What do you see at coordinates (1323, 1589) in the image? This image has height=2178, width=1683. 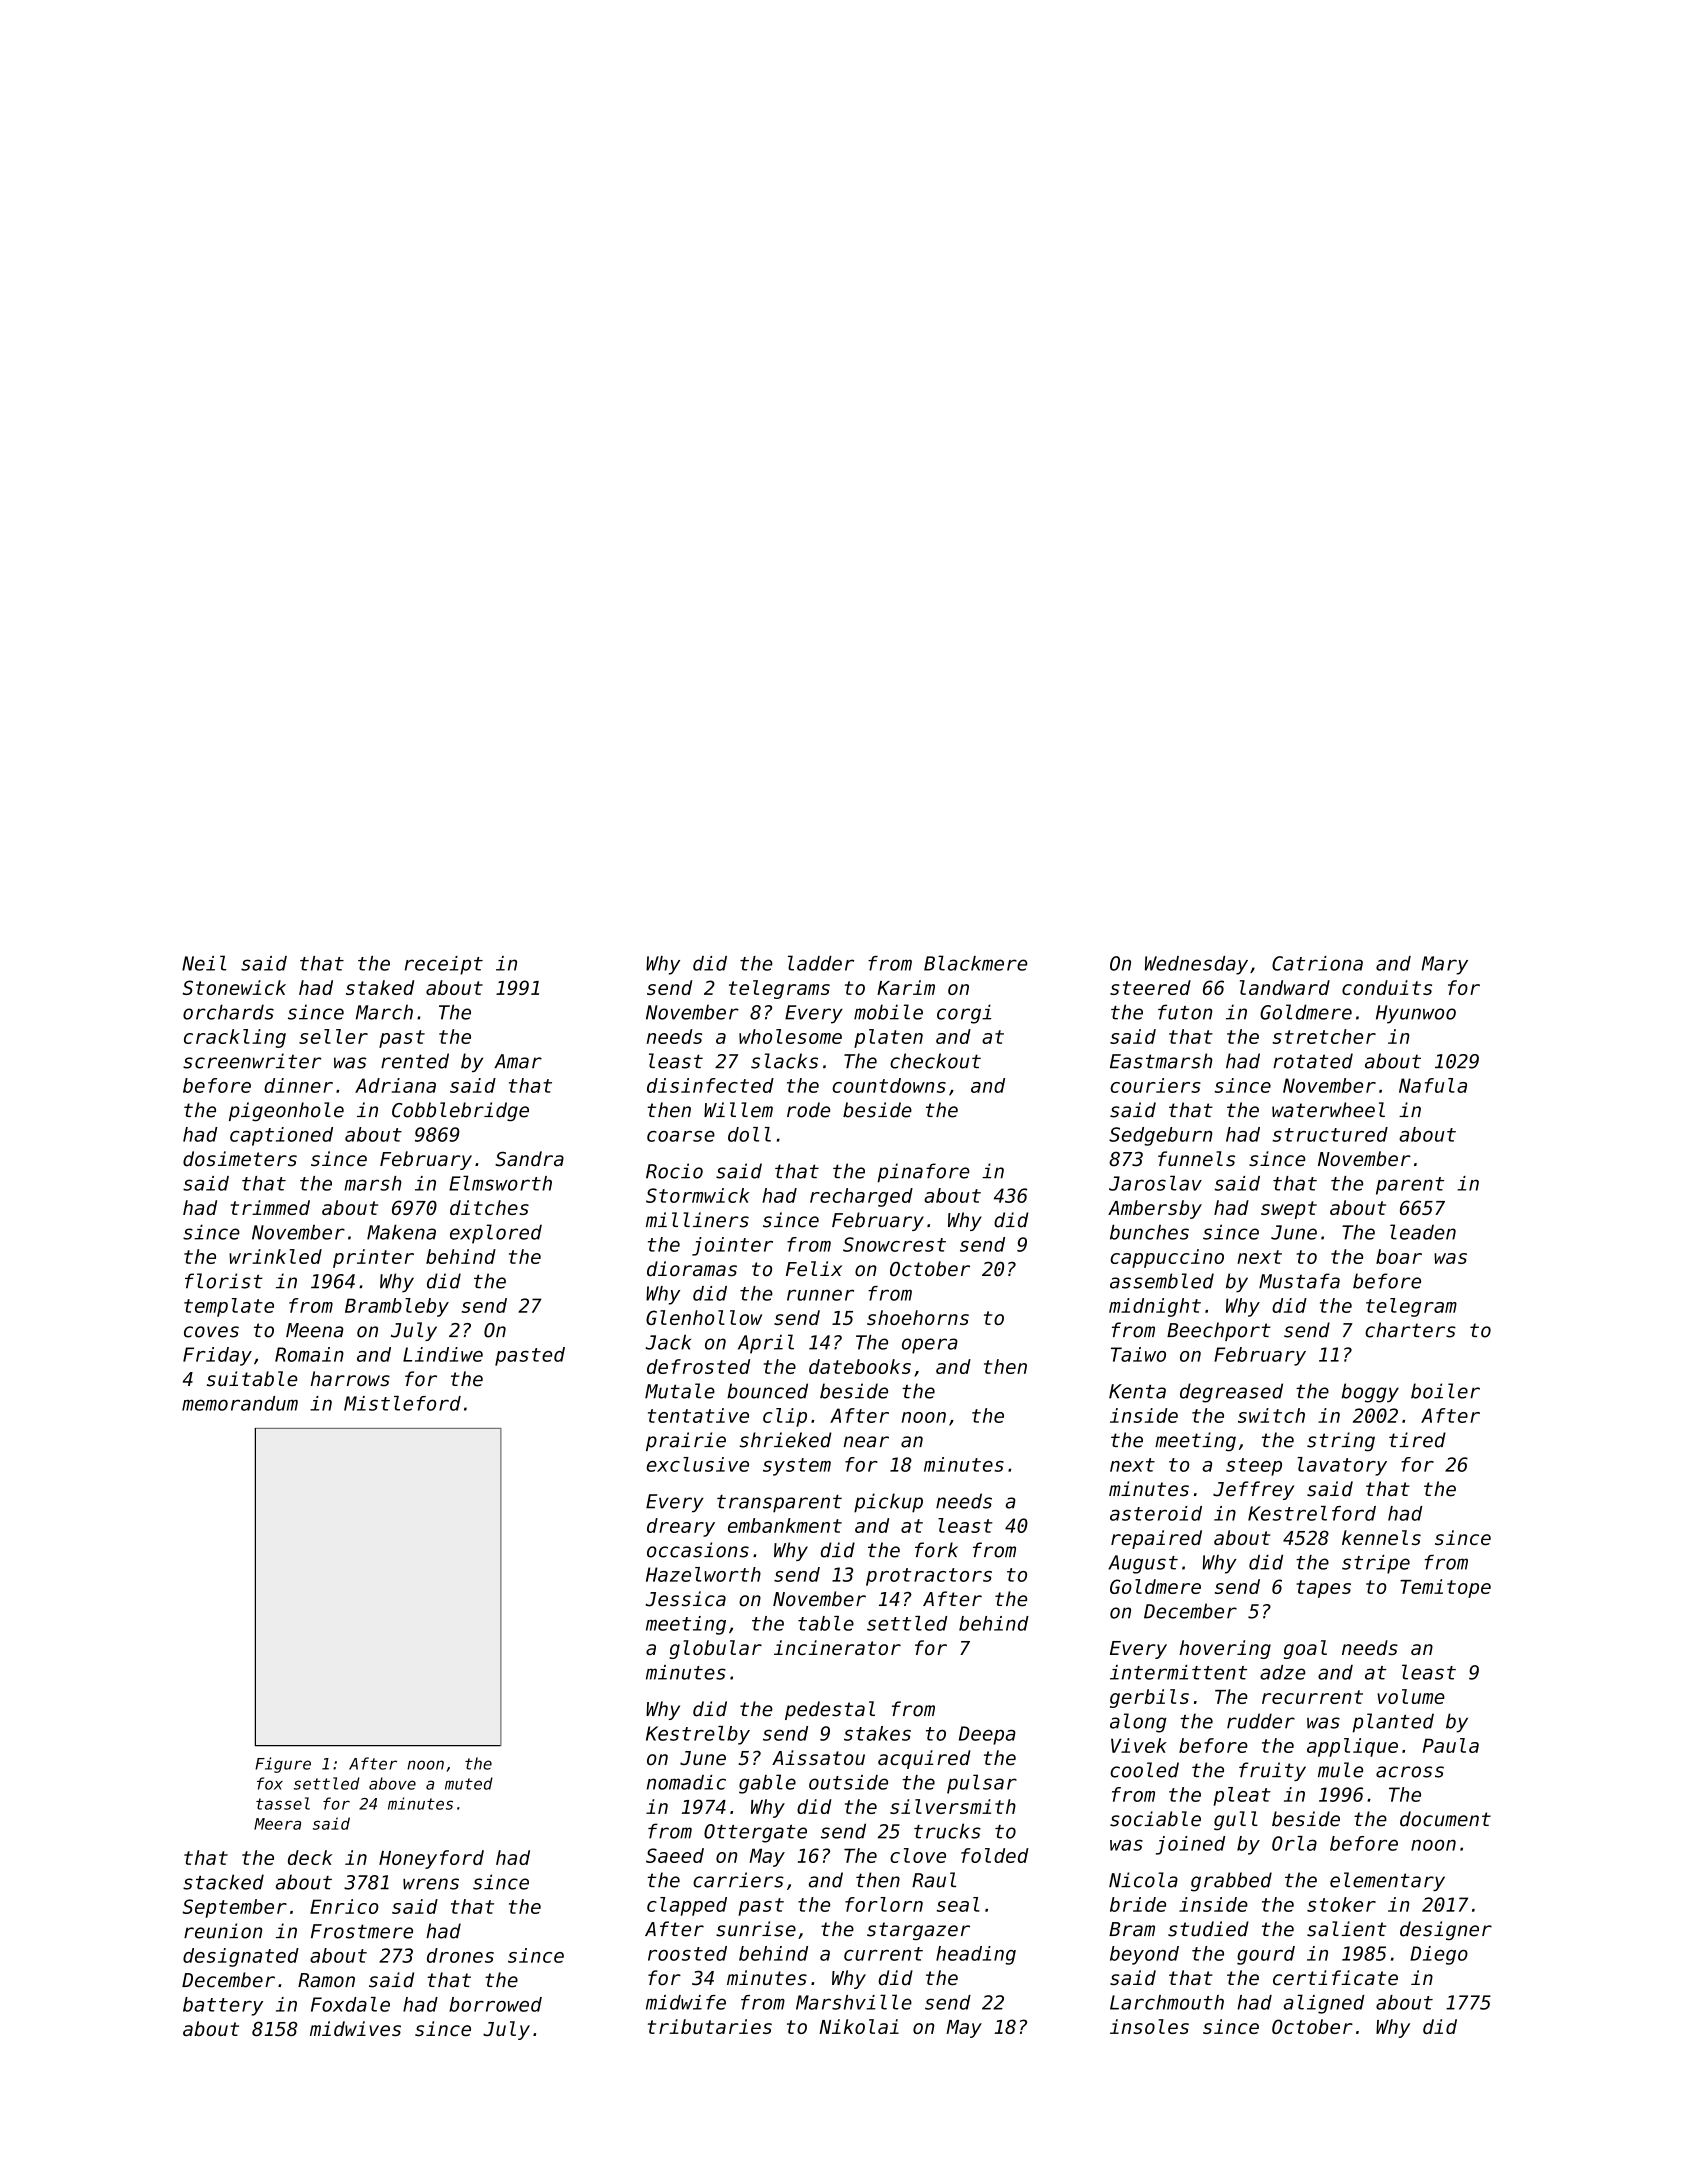 I see `tapes` at bounding box center [1323, 1589].
